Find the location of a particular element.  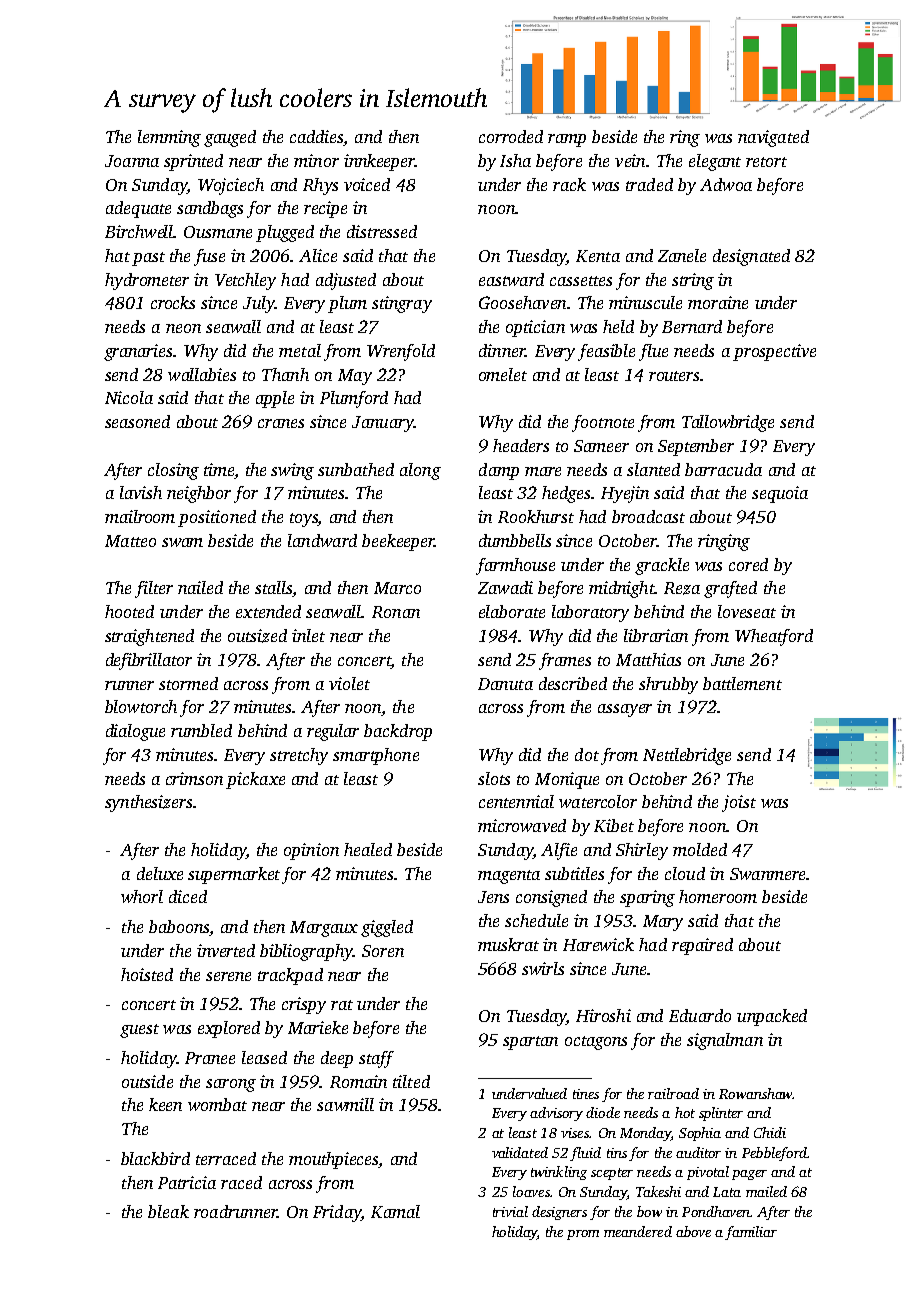

Nicola is located at coordinates (129, 397).
